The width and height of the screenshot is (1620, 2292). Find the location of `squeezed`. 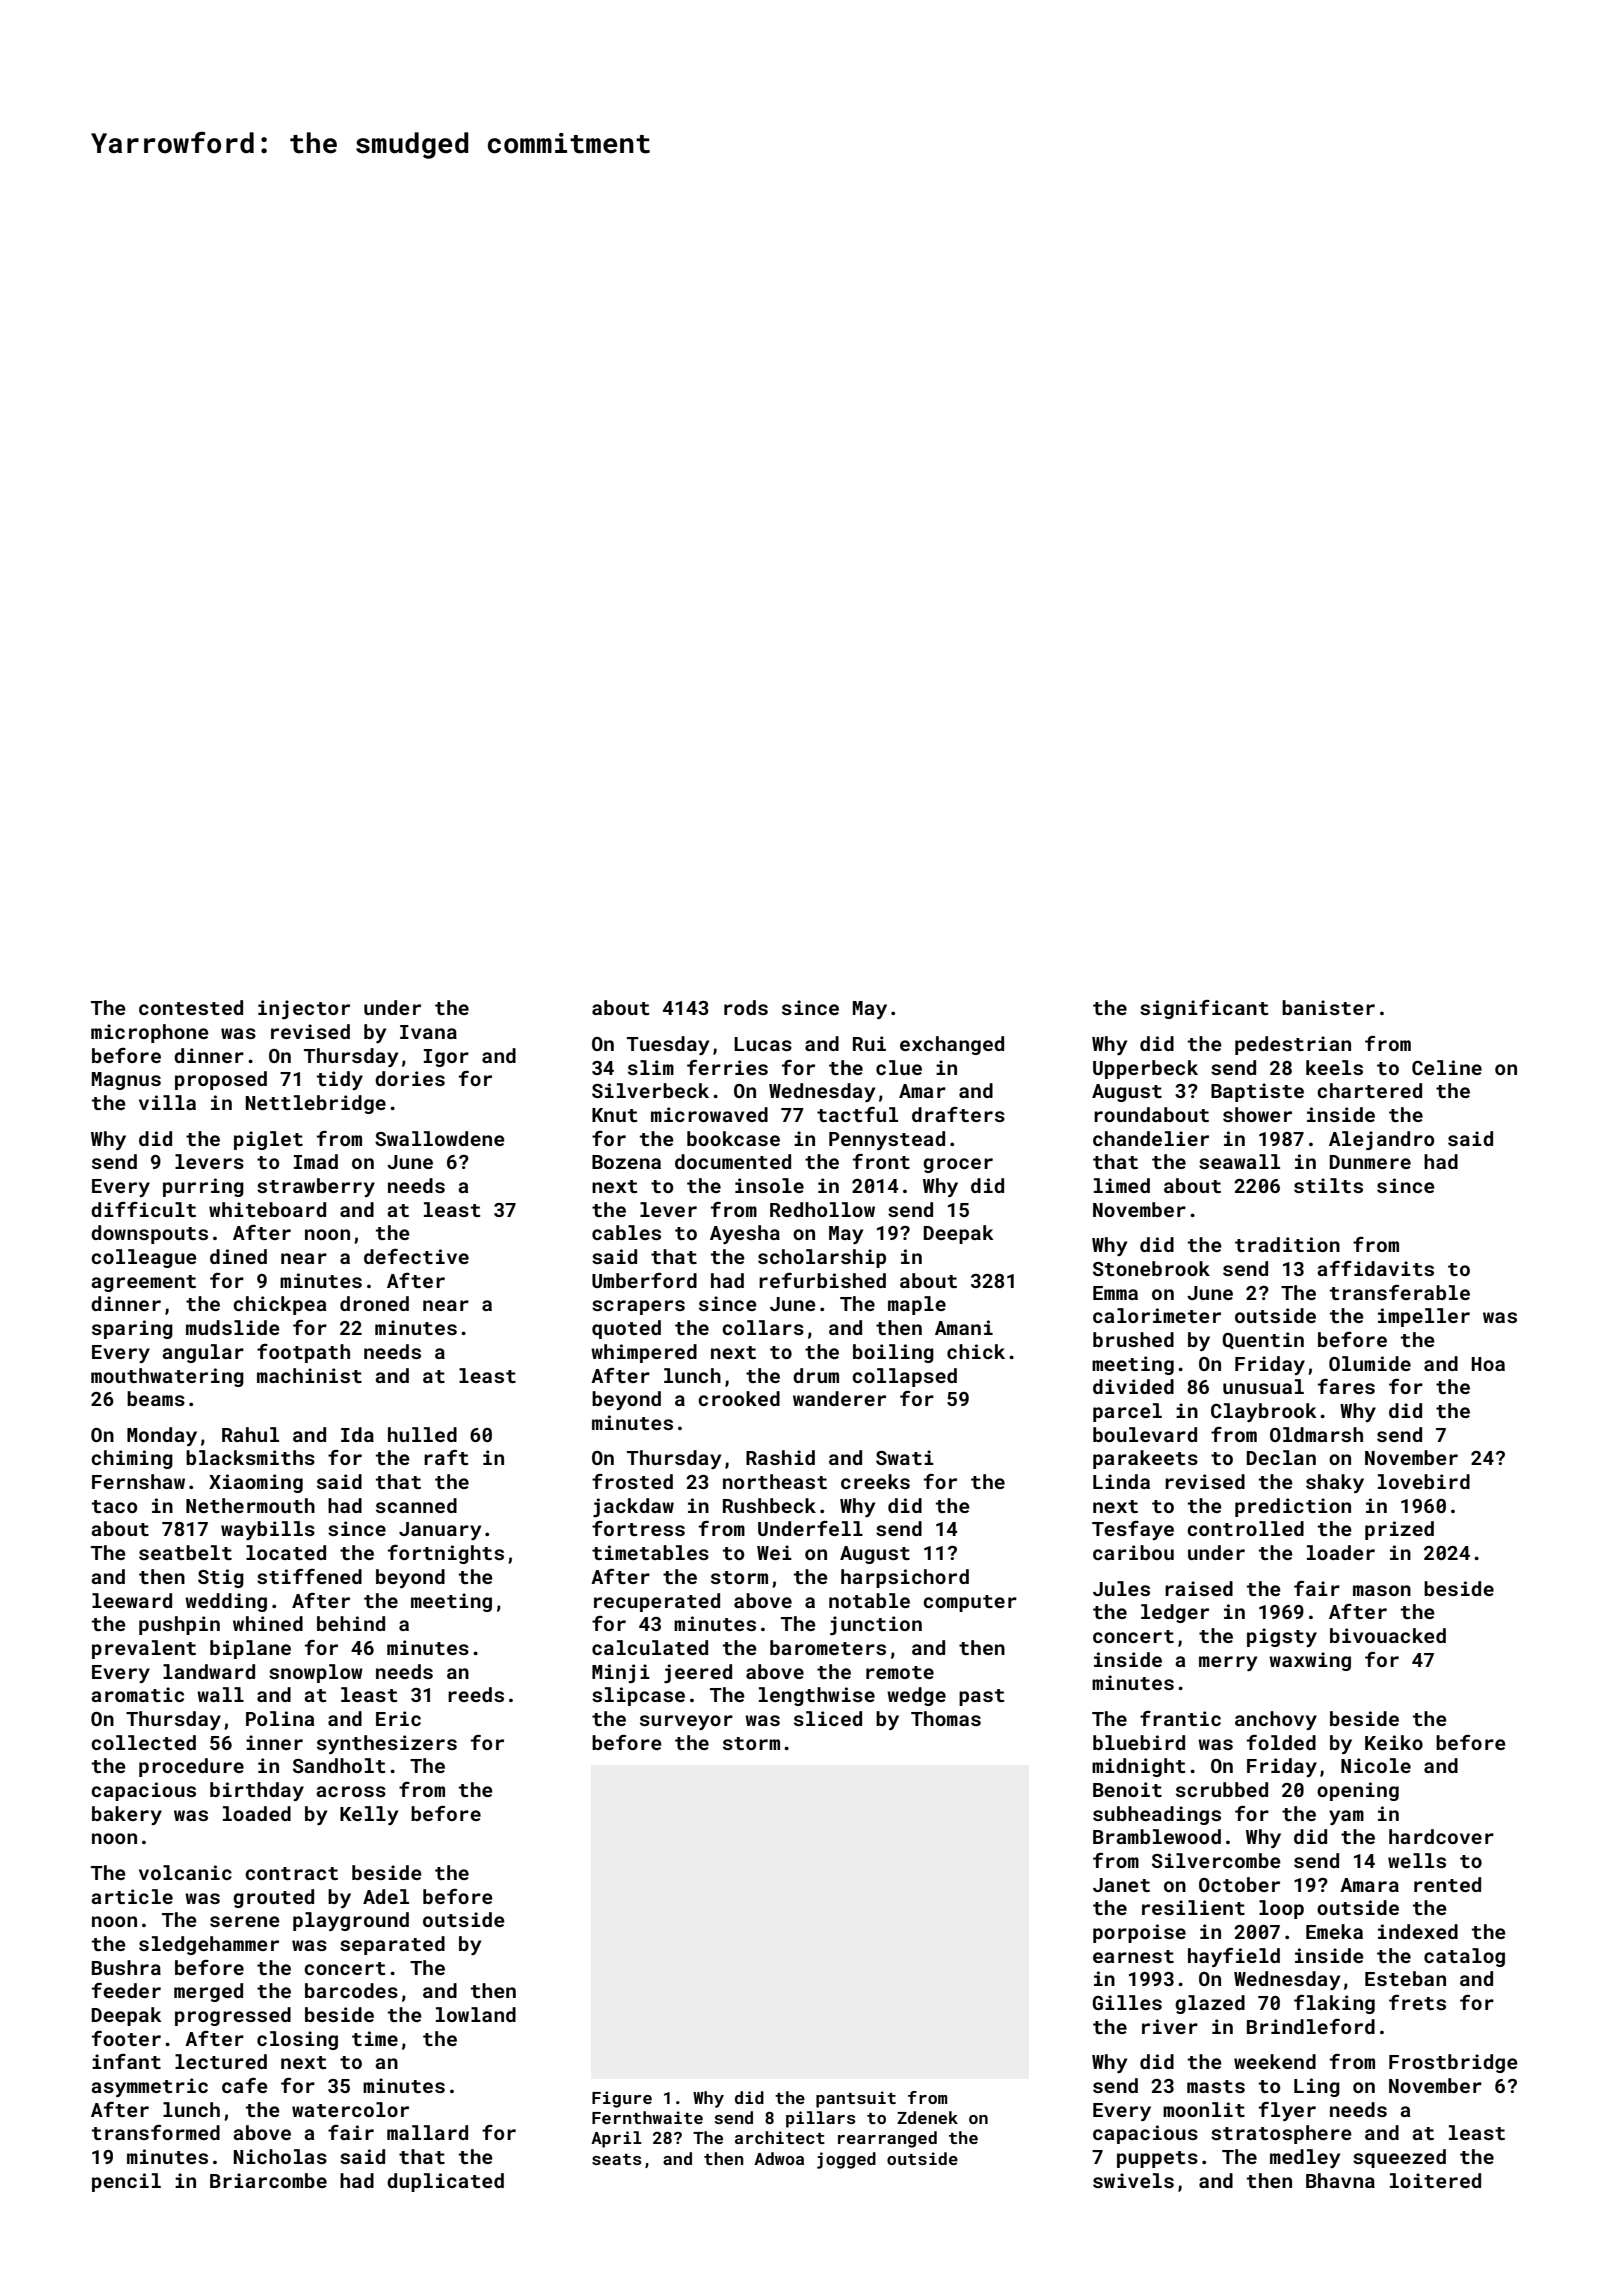

squeezed is located at coordinates (1399, 2158).
